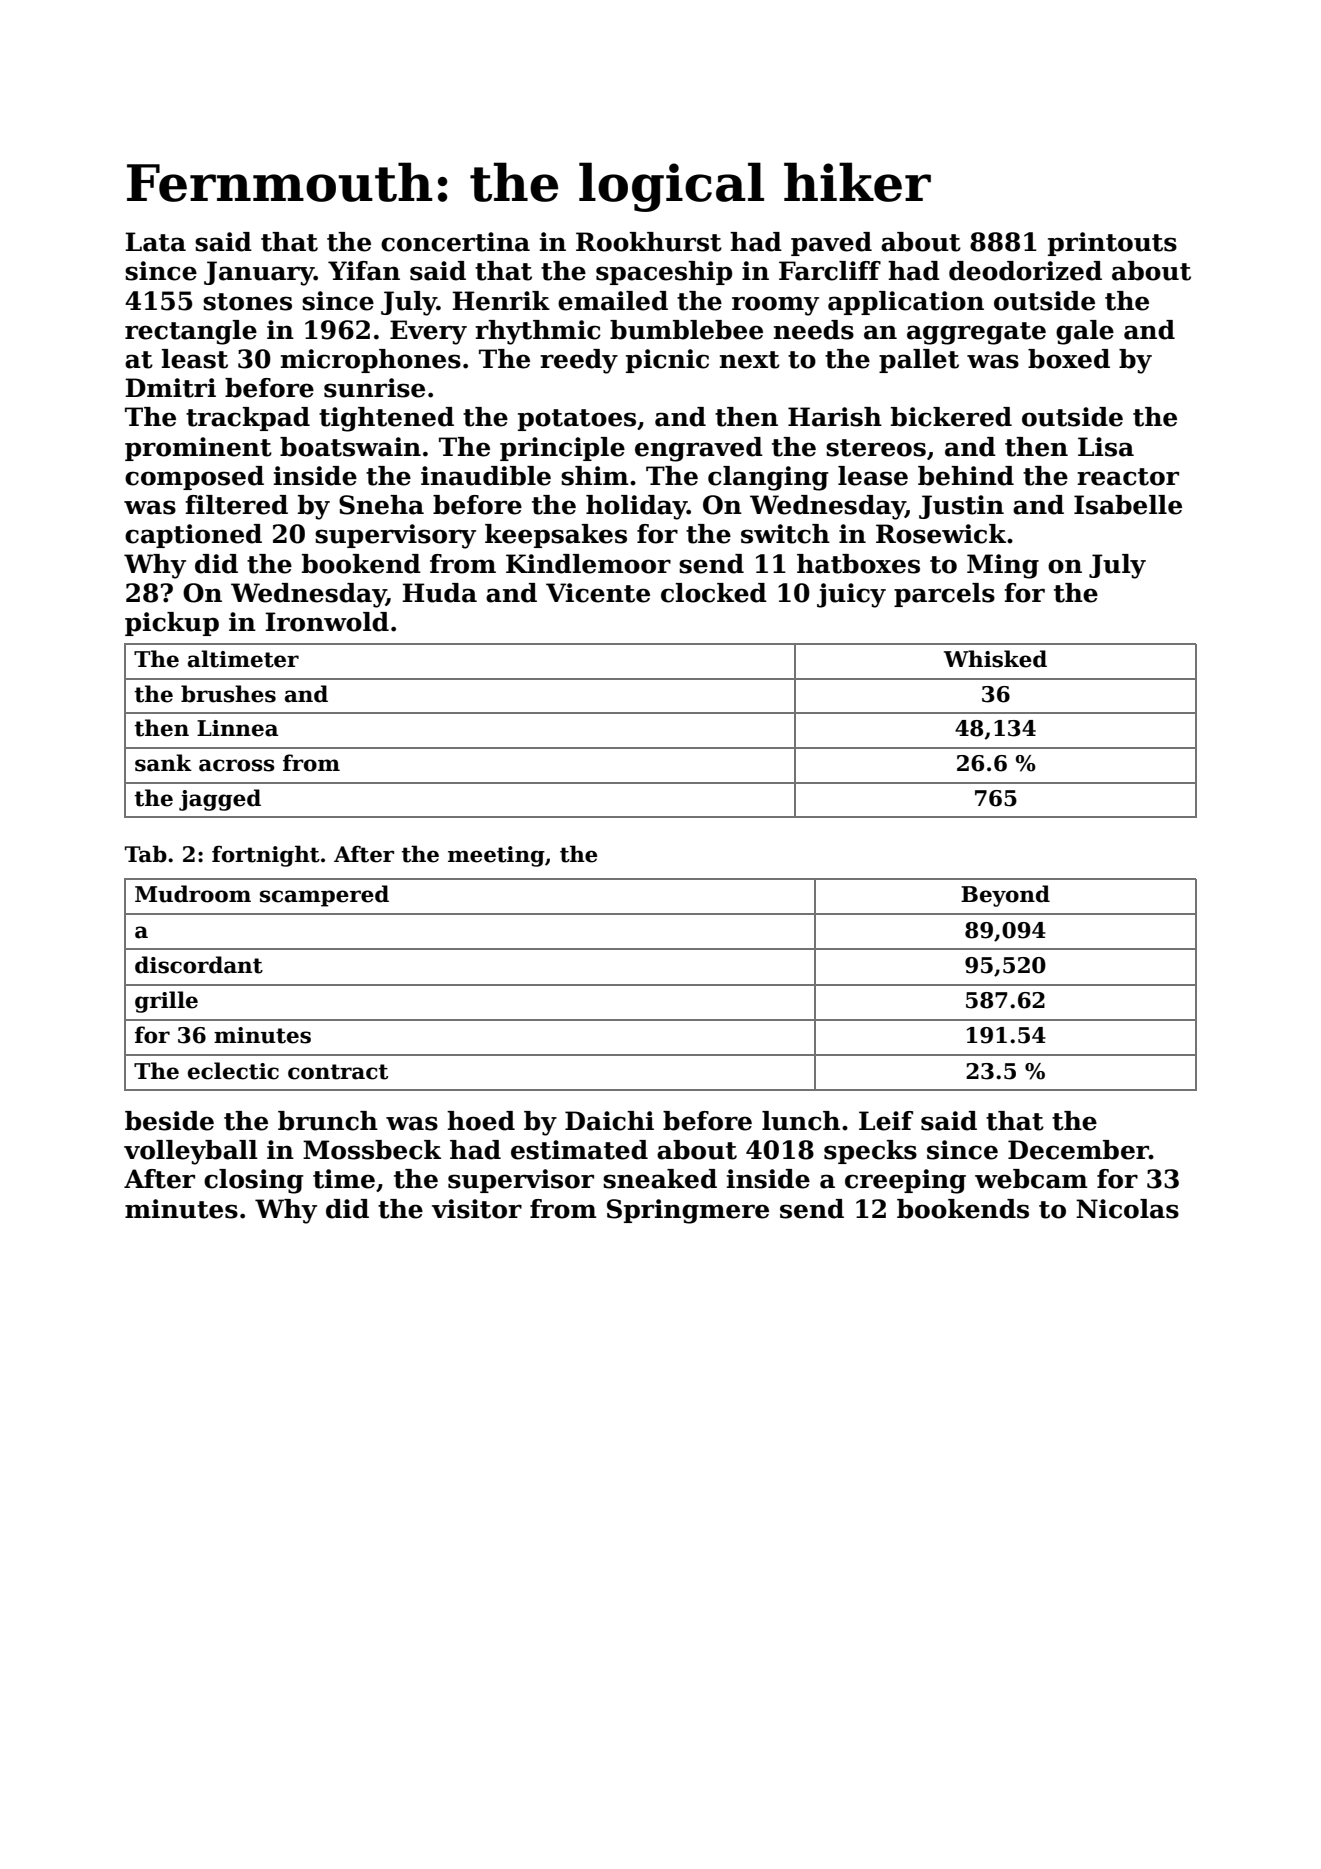 This page has height=1869, width=1321. Describe the element at coordinates (1078, 1150) in the page. I see `December` at that location.
